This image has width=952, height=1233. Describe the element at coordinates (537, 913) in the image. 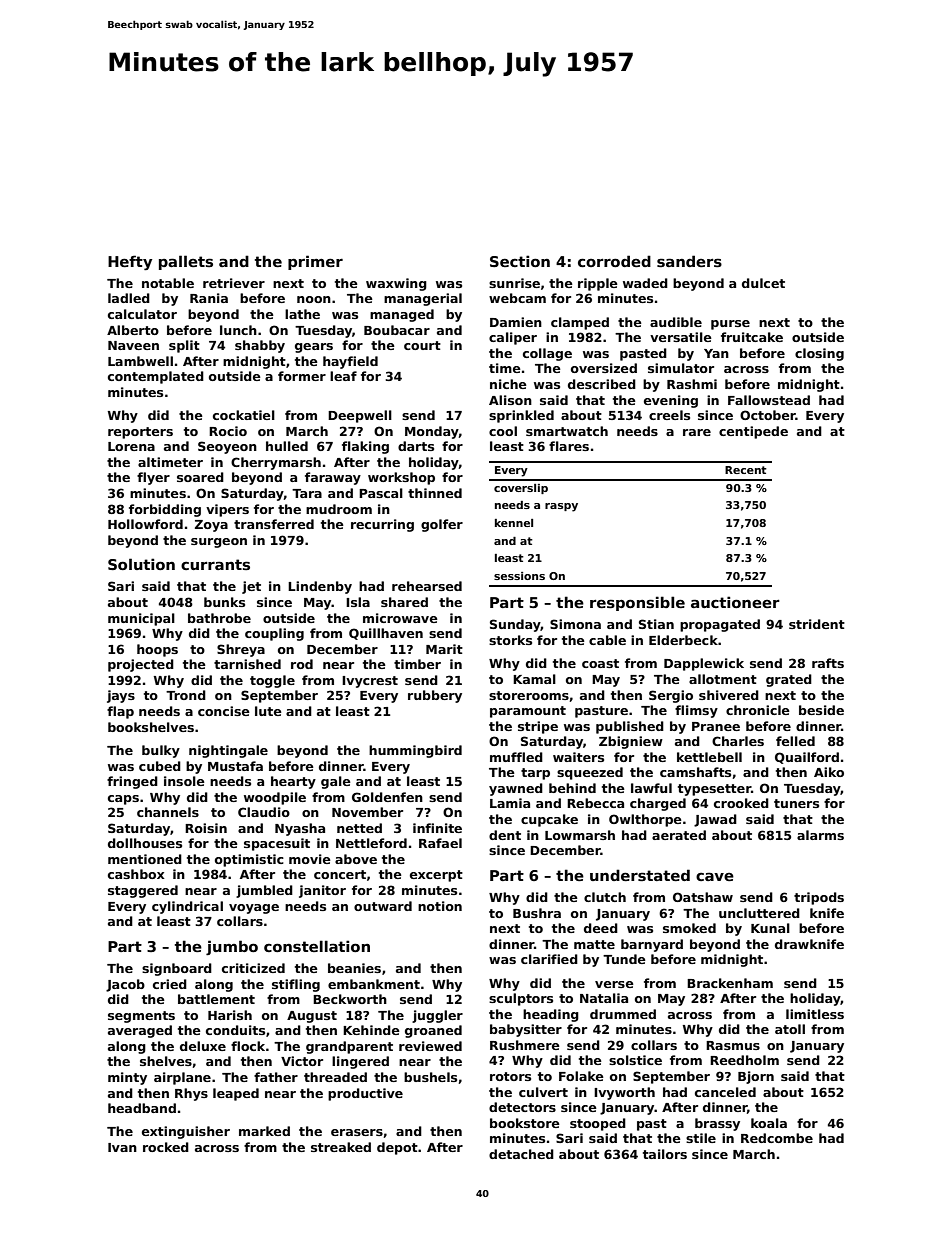

I see `Bushra` at that location.
